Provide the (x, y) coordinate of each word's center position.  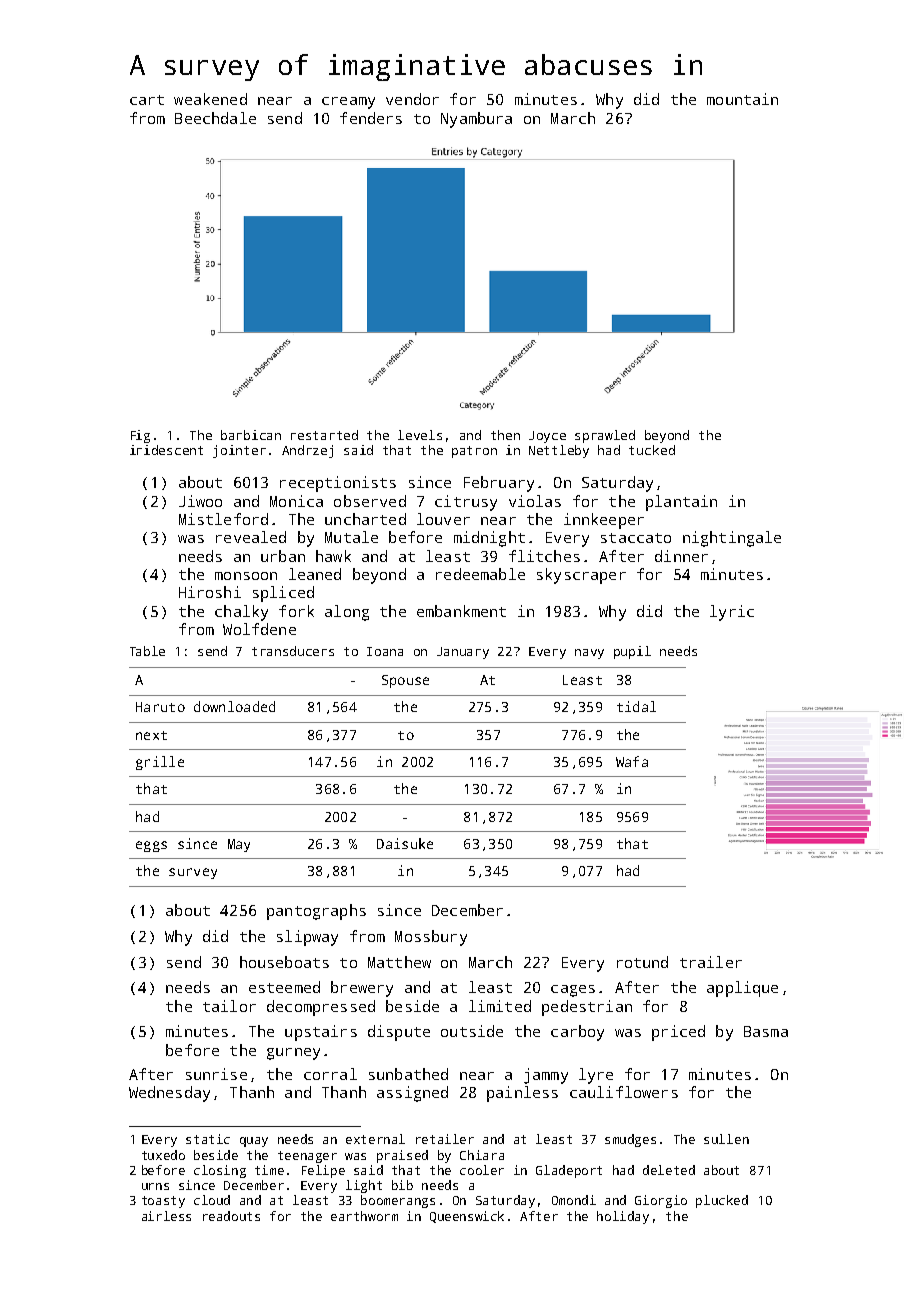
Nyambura (476, 120)
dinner (681, 556)
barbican (251, 435)
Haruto (160, 707)
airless (166, 1216)
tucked (652, 450)
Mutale (351, 537)
